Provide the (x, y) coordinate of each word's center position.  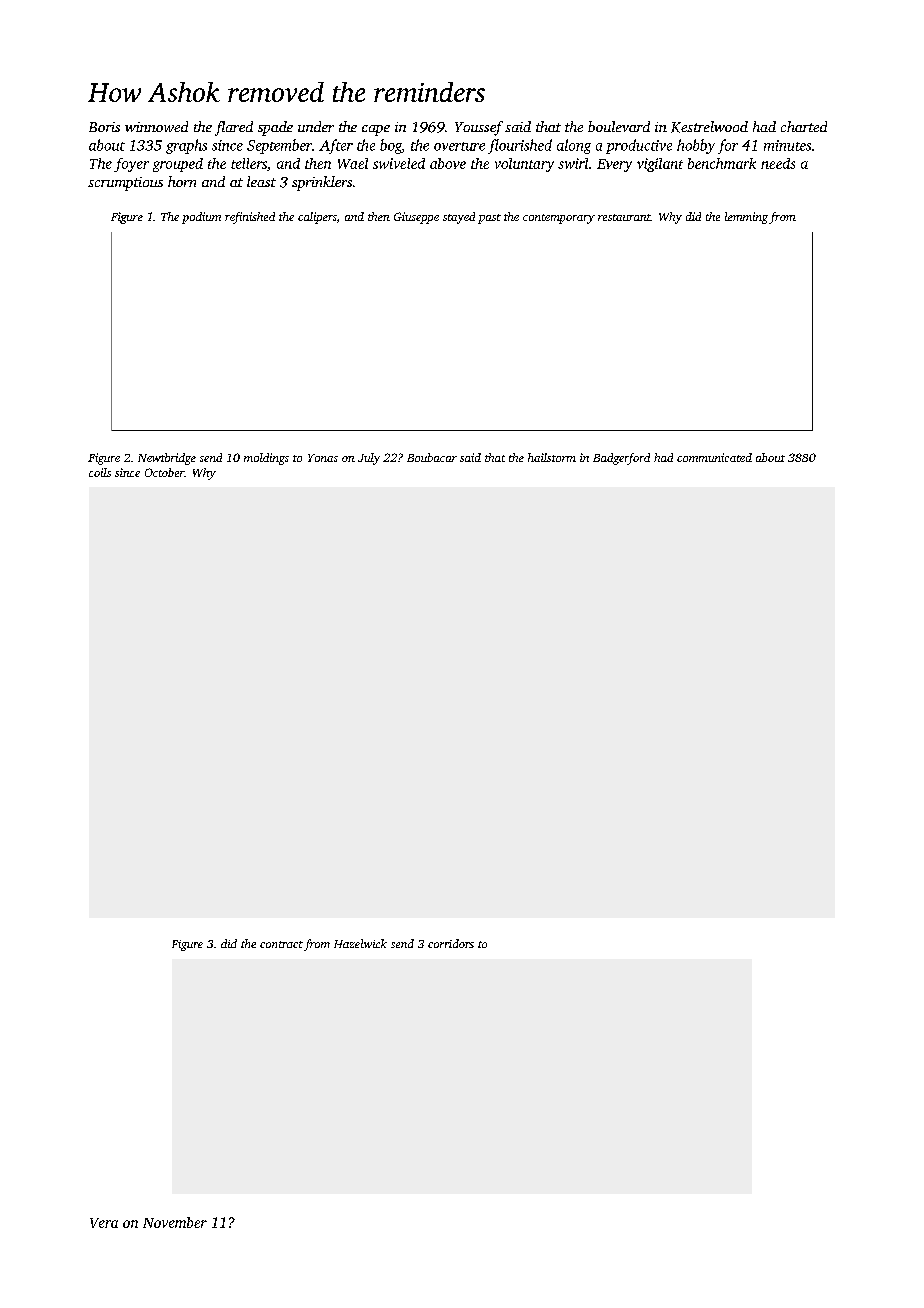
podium (201, 218)
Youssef (479, 128)
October (164, 472)
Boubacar (432, 457)
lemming (746, 218)
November (175, 1222)
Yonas (323, 458)
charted (804, 126)
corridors (451, 943)
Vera (104, 1223)
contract (281, 944)
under (316, 126)
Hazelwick (360, 943)
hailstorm (552, 457)
